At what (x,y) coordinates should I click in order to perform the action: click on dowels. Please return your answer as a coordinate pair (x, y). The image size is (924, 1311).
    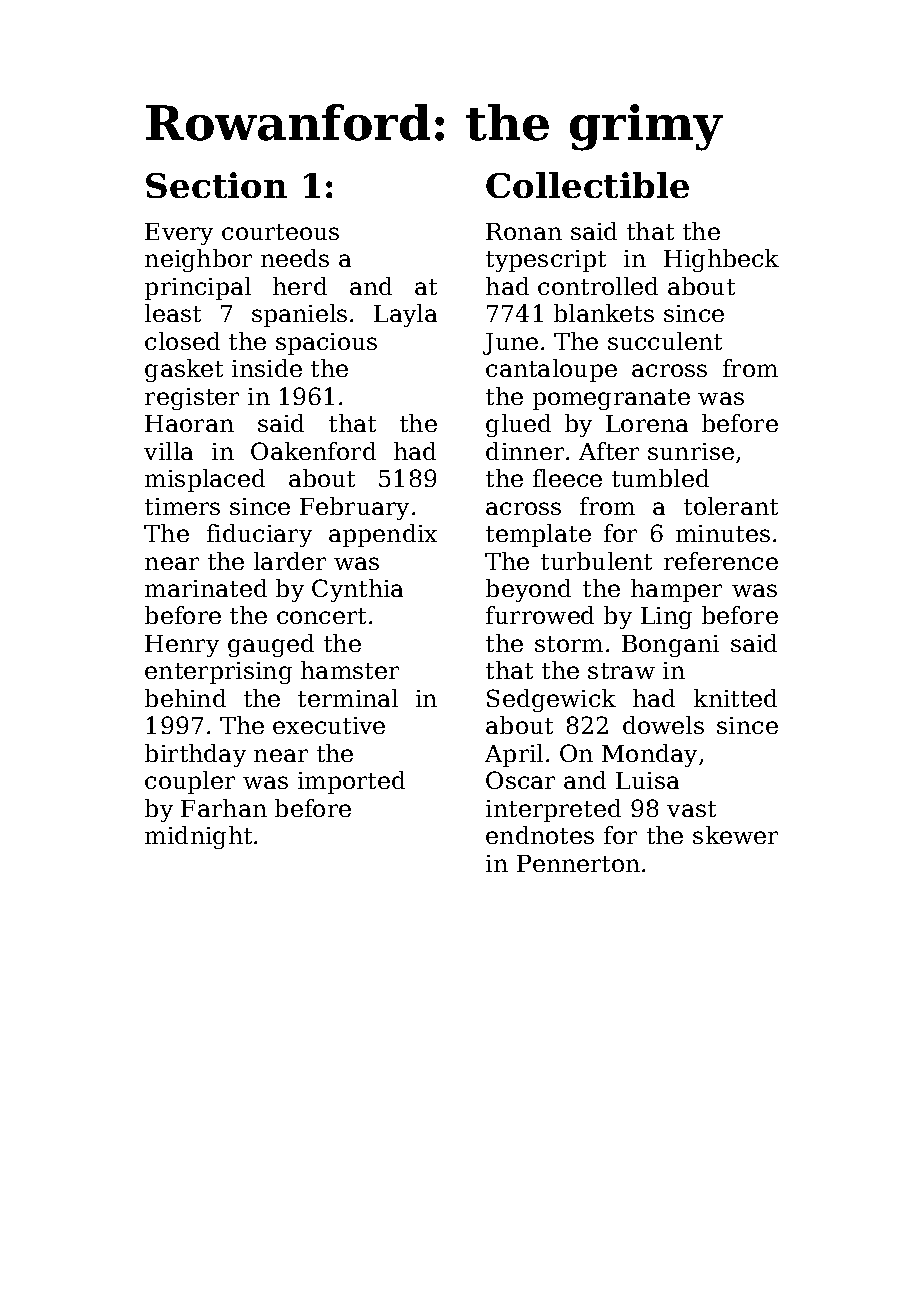
    Looking at the image, I should click on (663, 725).
